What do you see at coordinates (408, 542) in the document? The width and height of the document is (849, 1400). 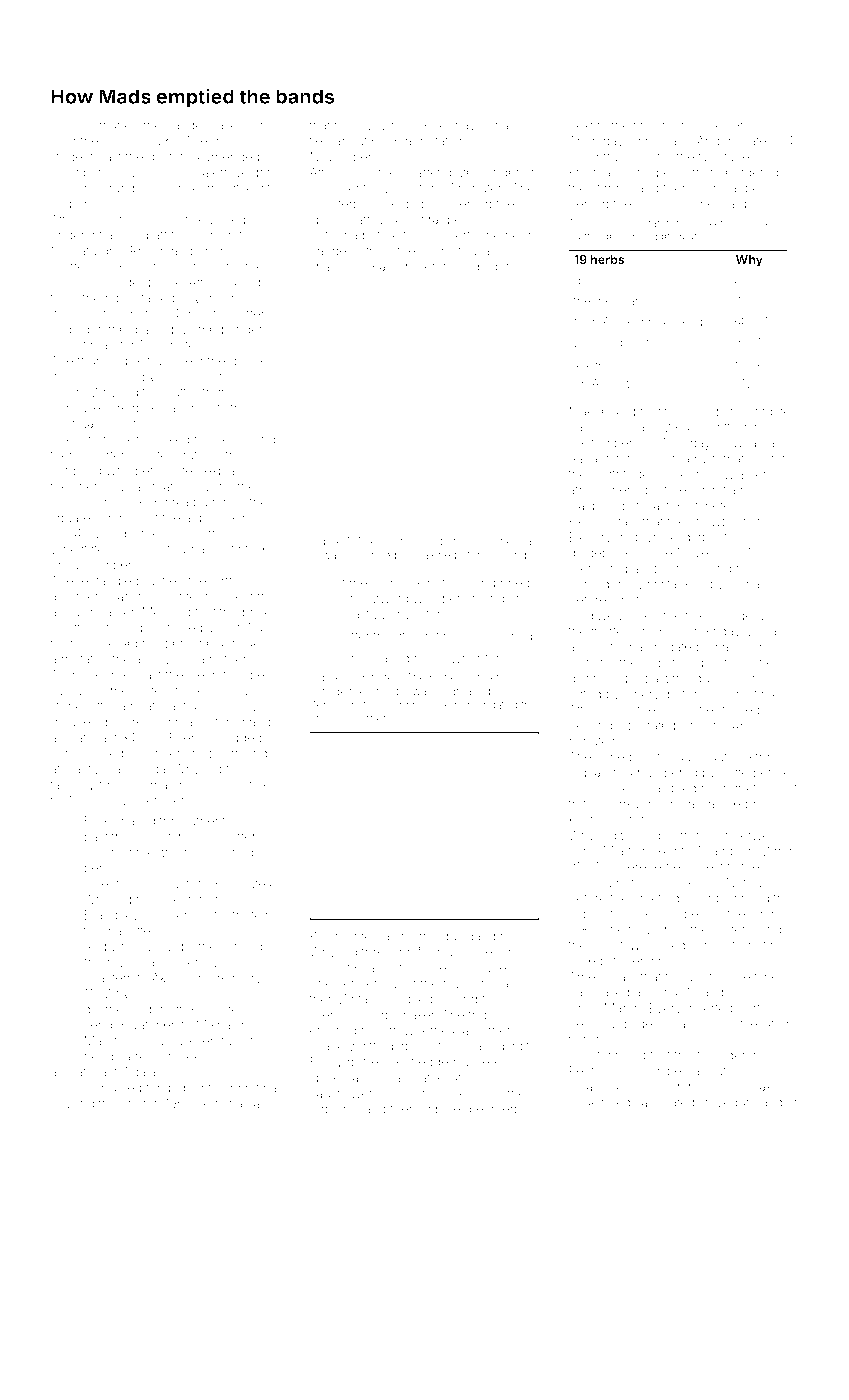 I see `oppressive` at bounding box center [408, 542].
